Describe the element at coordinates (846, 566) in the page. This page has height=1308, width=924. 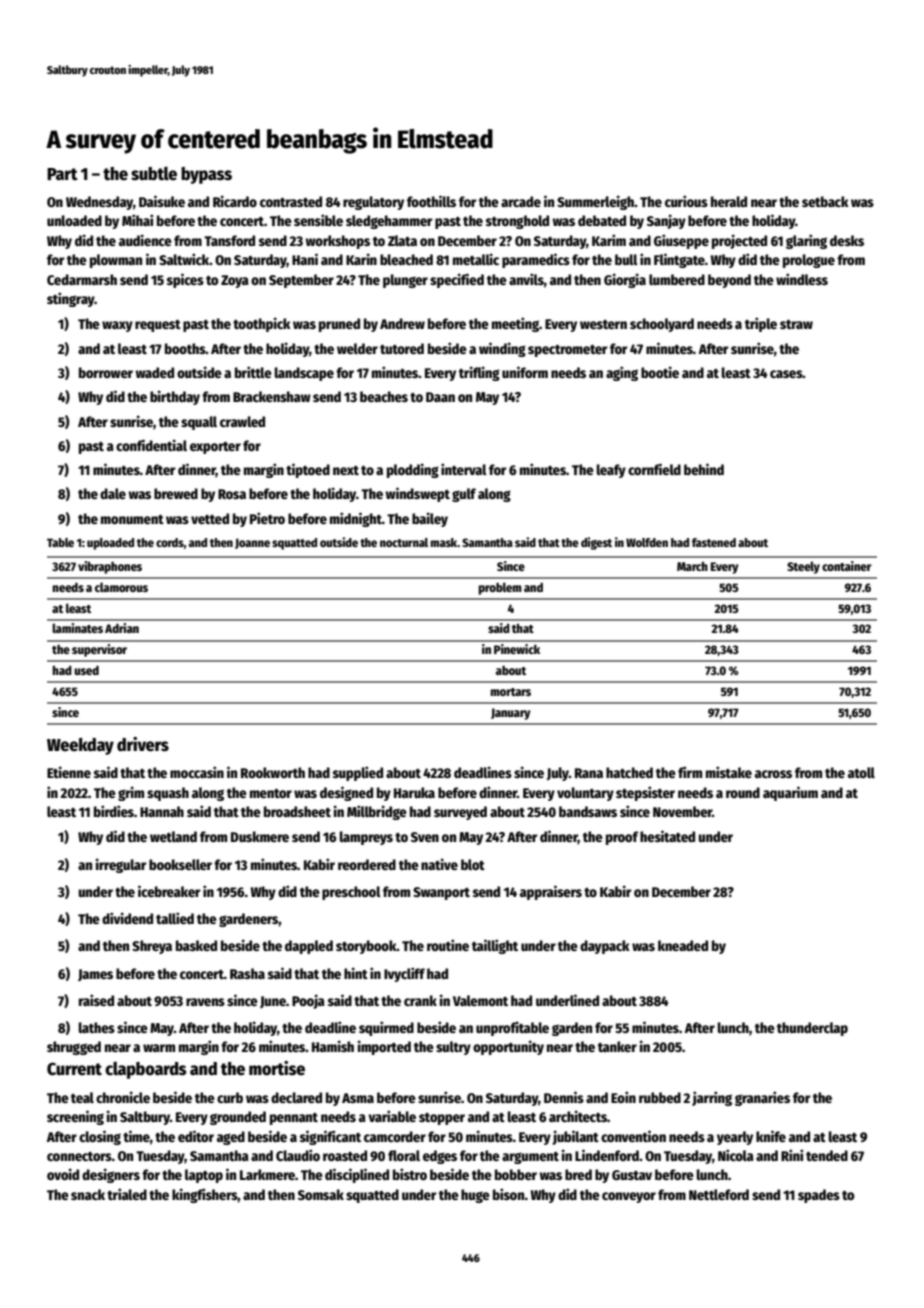
I see `container` at that location.
